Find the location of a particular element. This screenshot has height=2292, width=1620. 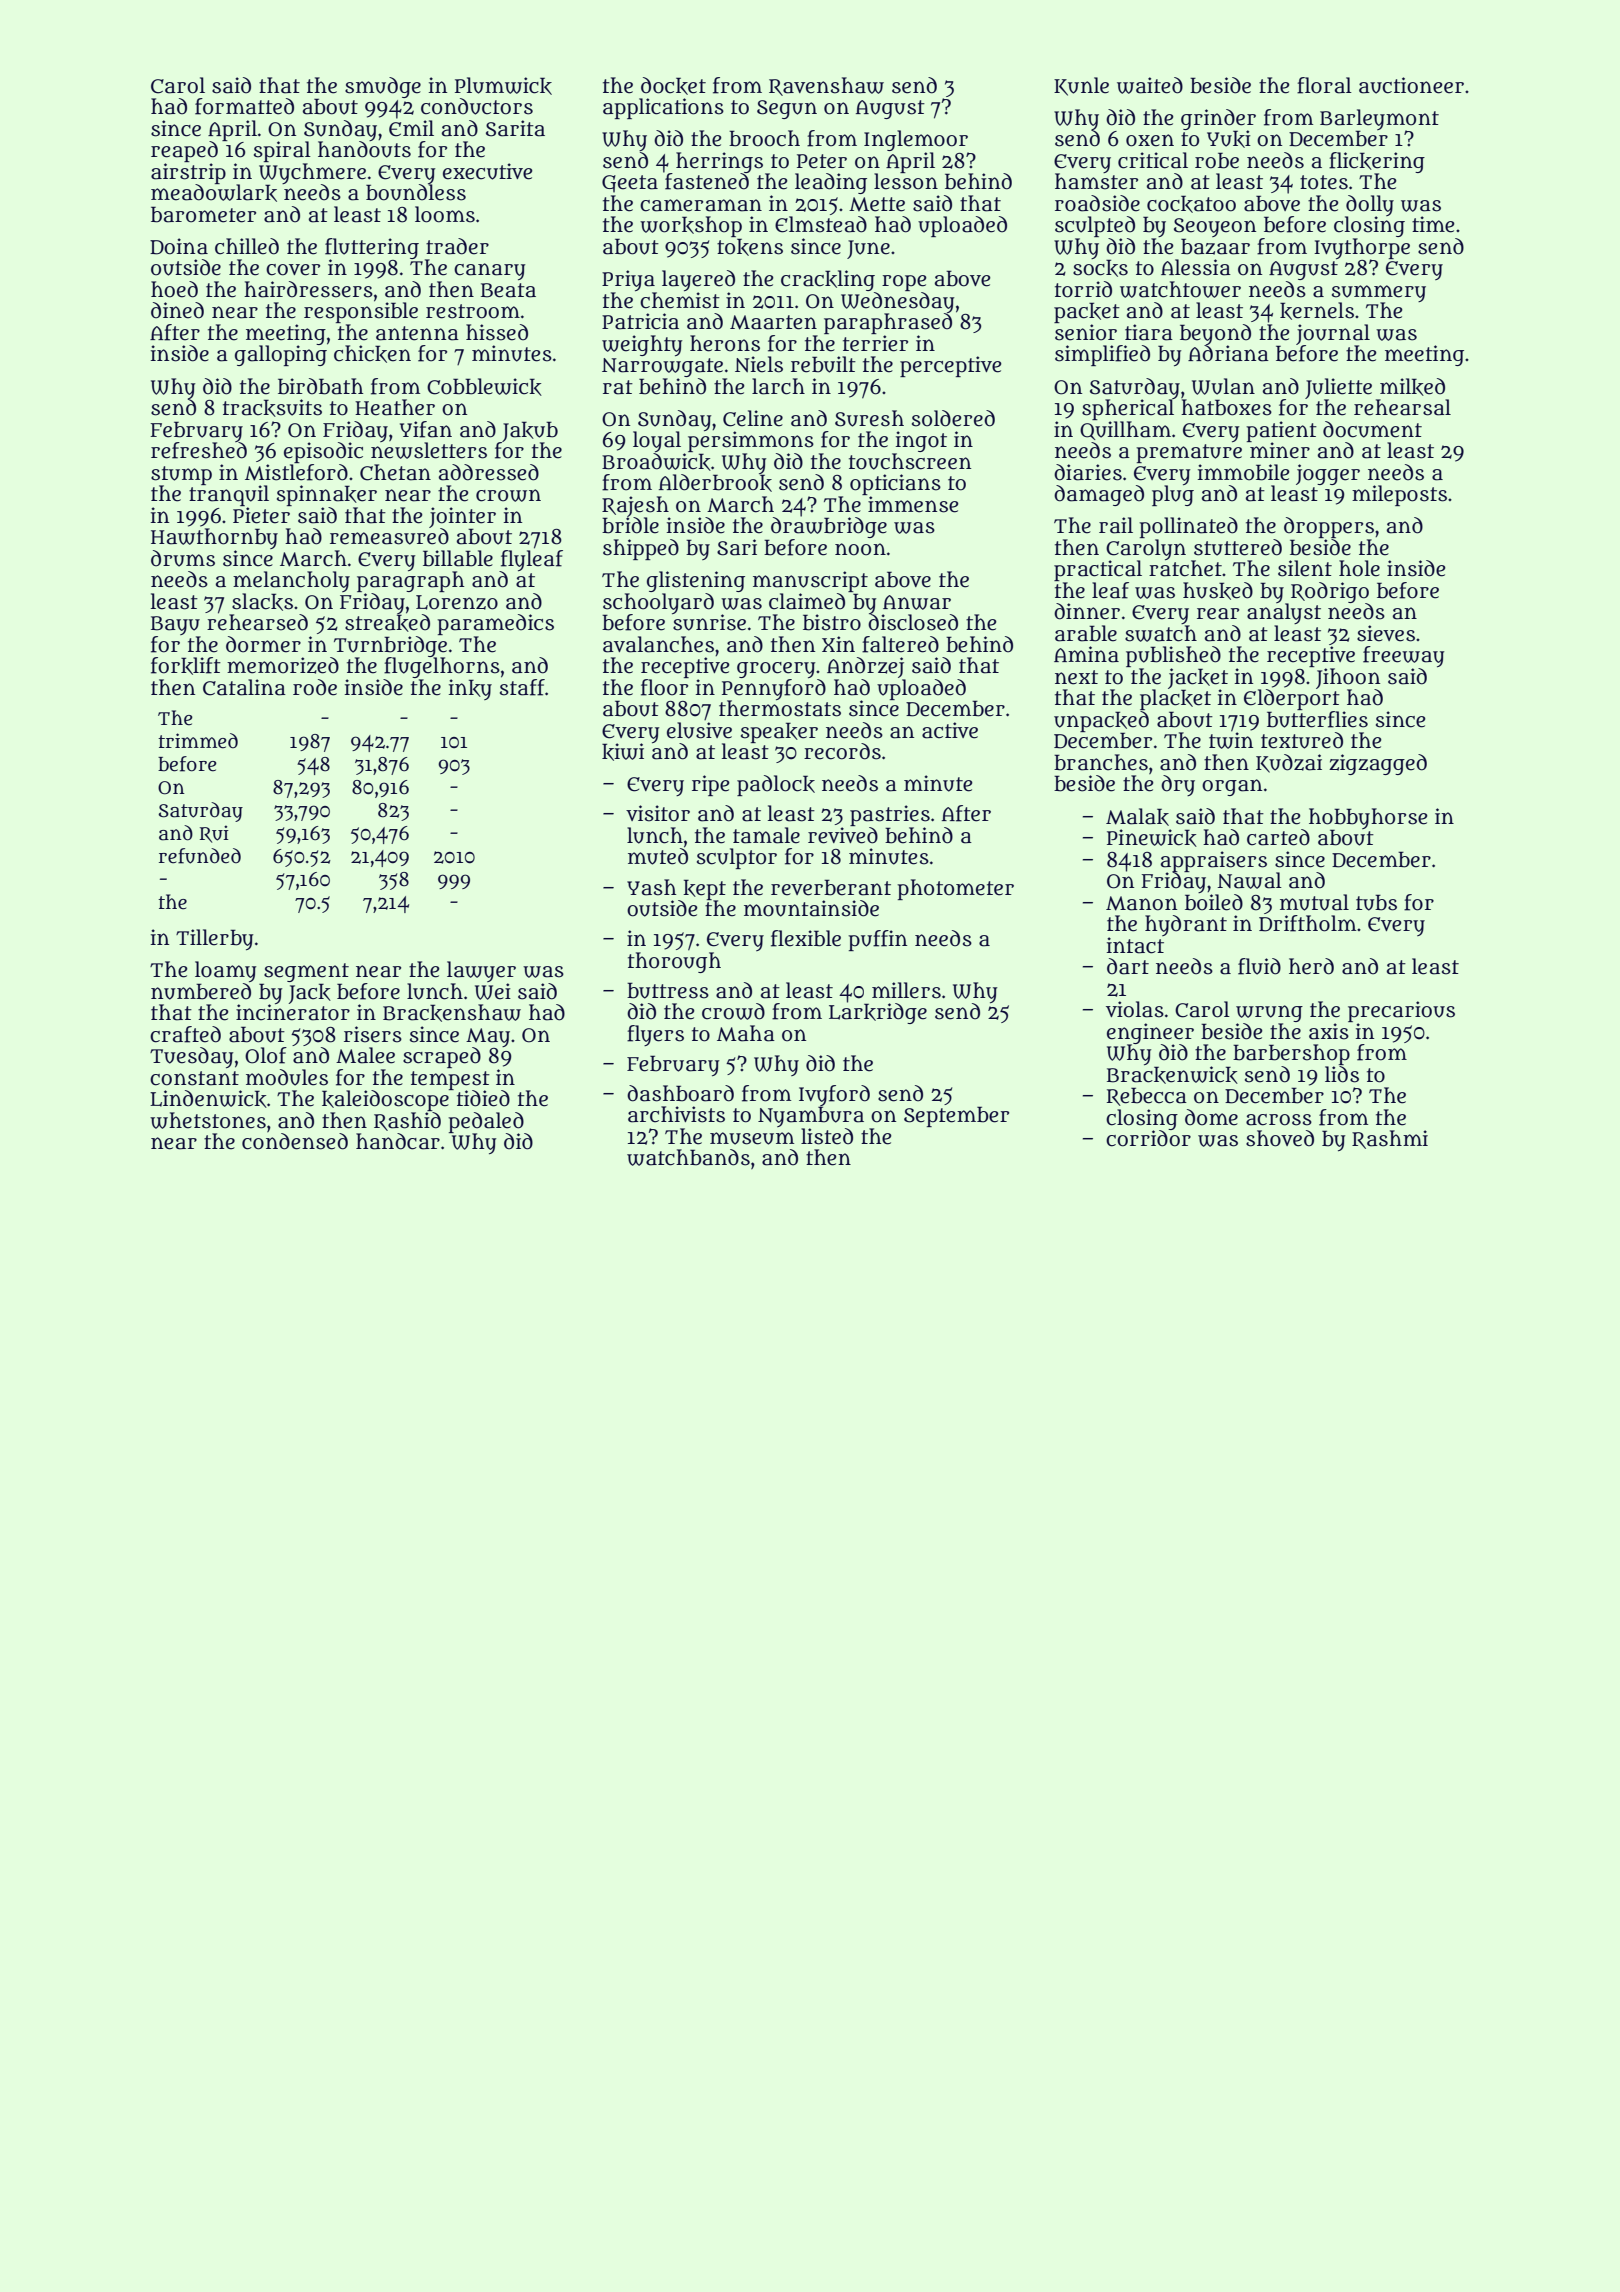

Inglemoor is located at coordinates (916, 140).
